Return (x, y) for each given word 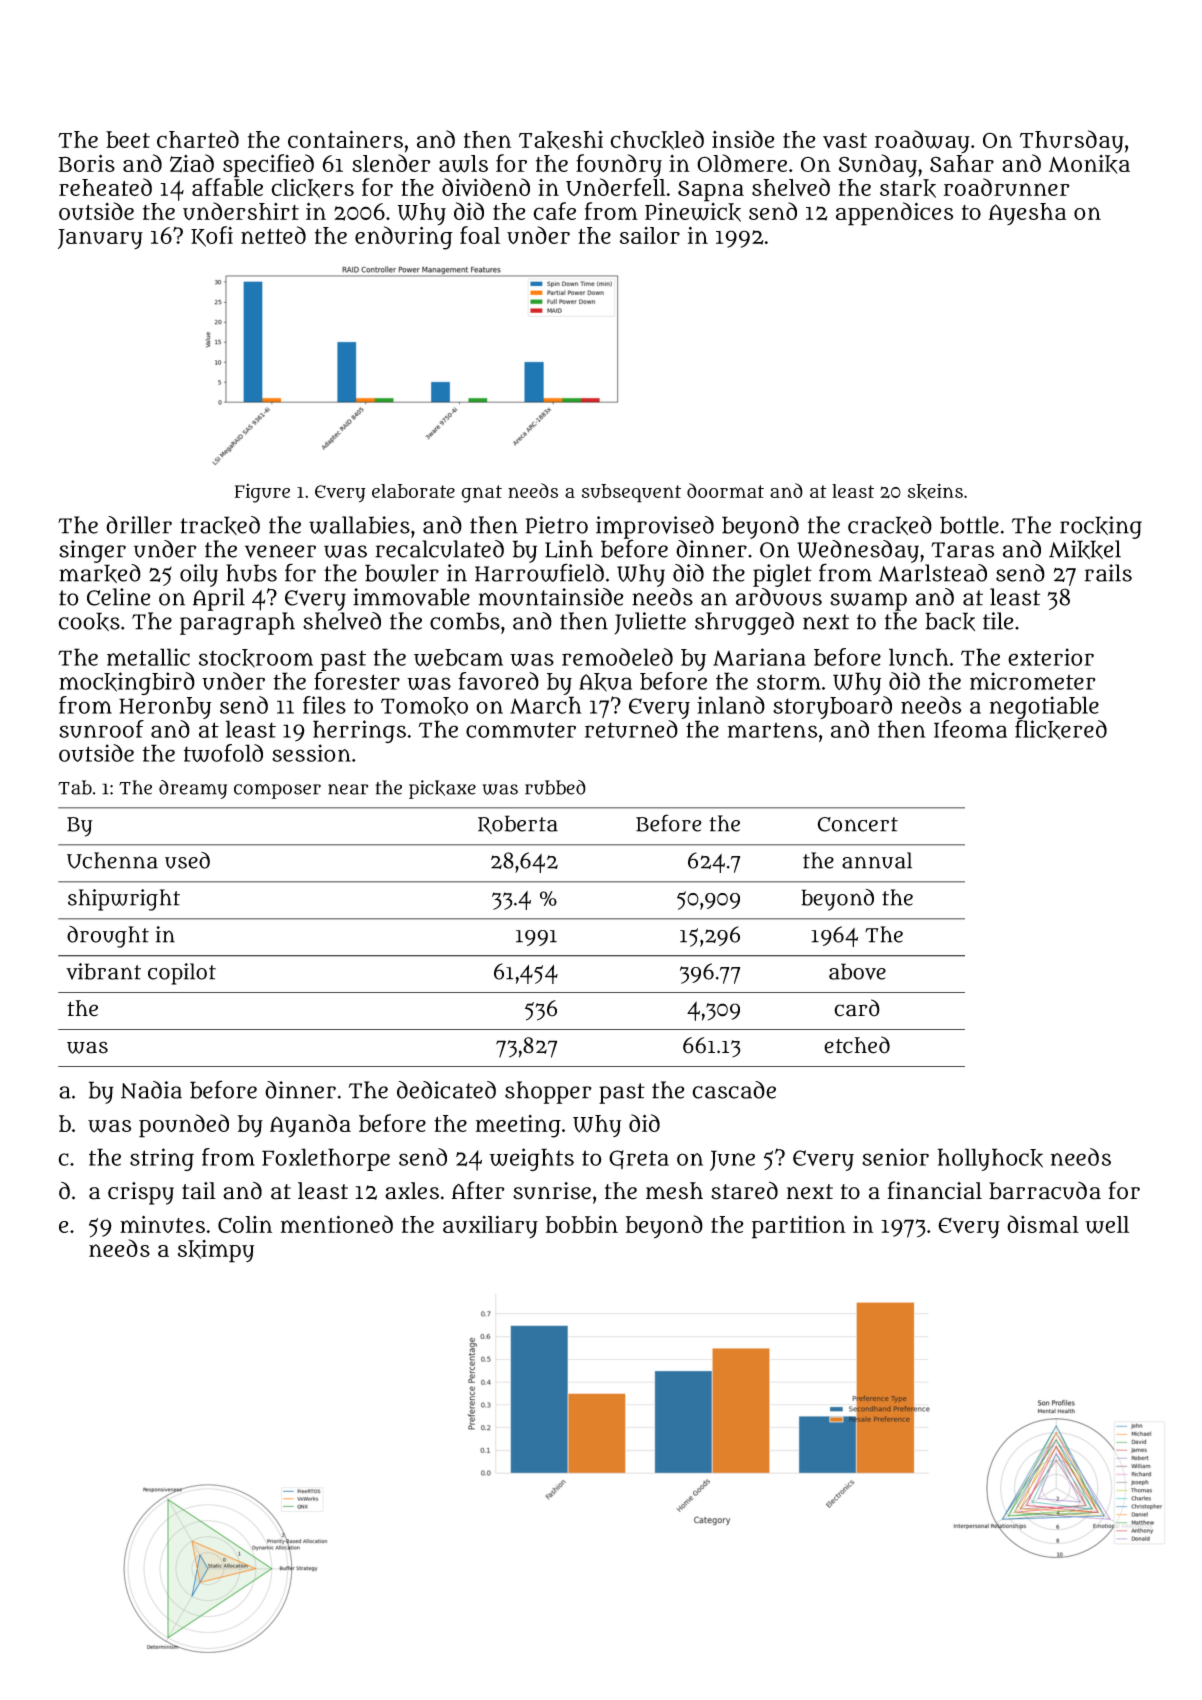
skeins (935, 491)
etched (857, 1045)
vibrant (103, 971)
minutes (162, 1224)
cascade (734, 1090)
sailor (650, 235)
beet (128, 139)
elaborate (413, 491)
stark (908, 188)
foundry (619, 166)
